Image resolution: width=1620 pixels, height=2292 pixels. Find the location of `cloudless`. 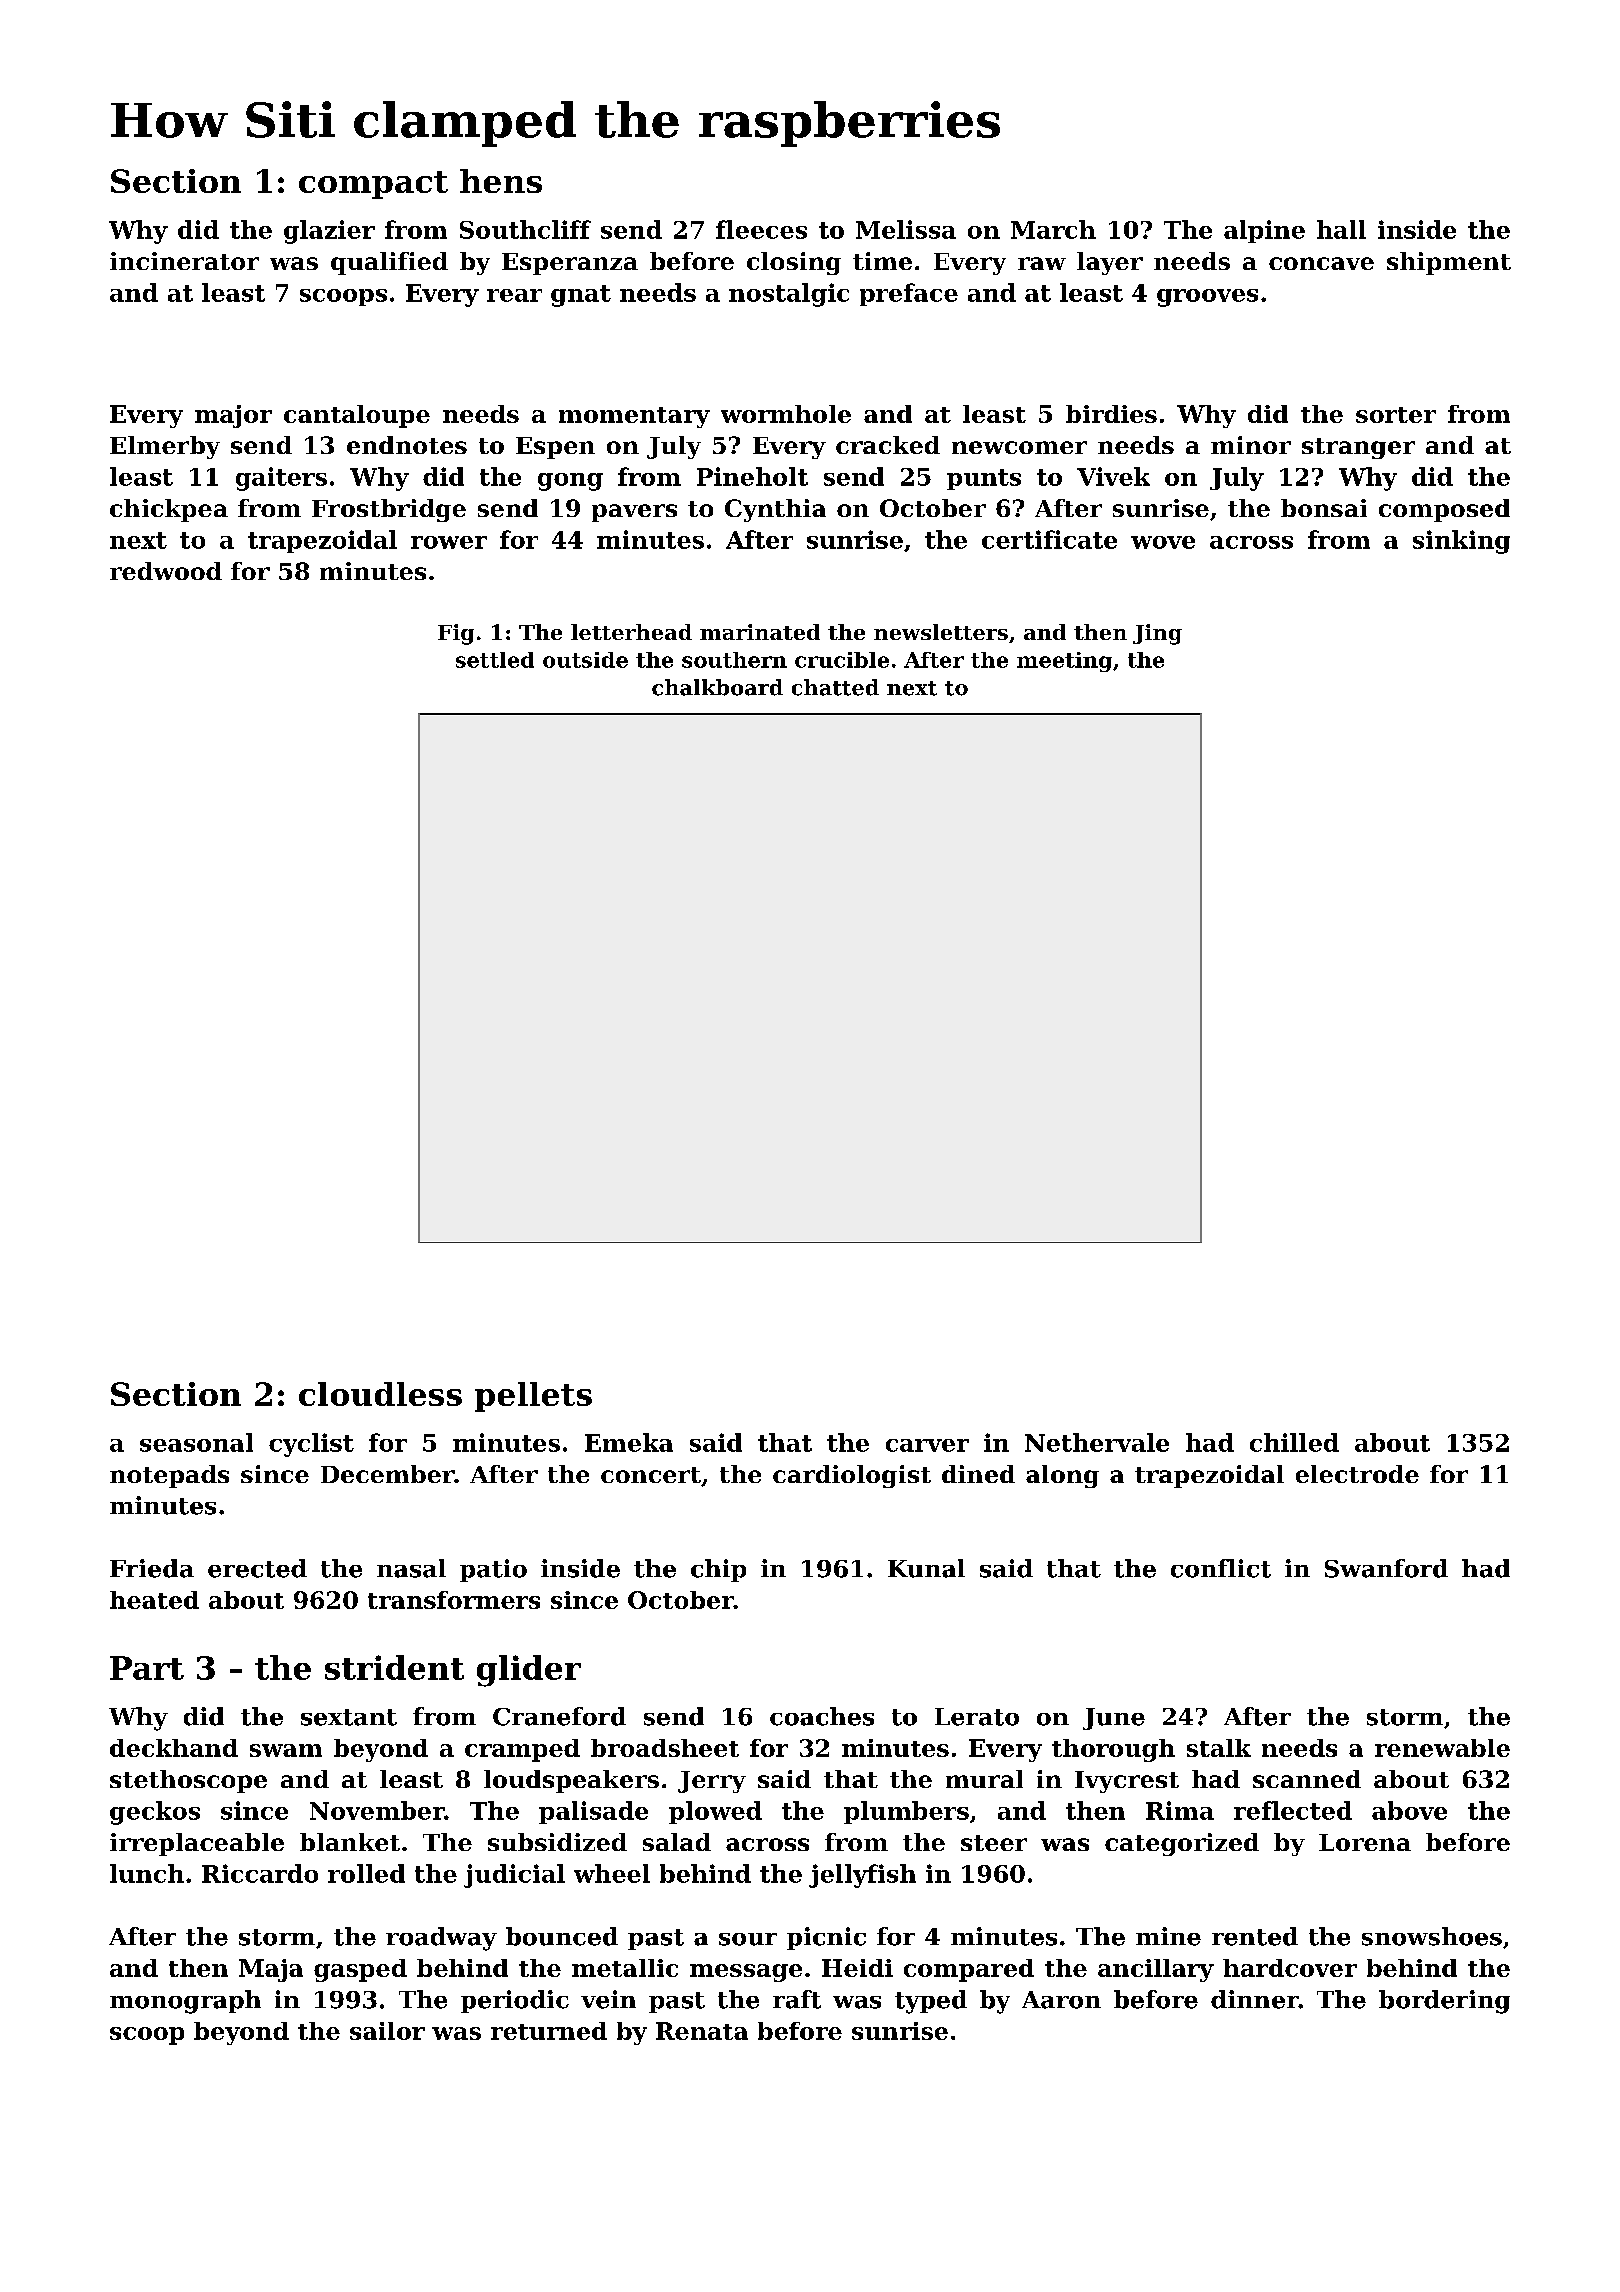

cloudless is located at coordinates (380, 1394).
